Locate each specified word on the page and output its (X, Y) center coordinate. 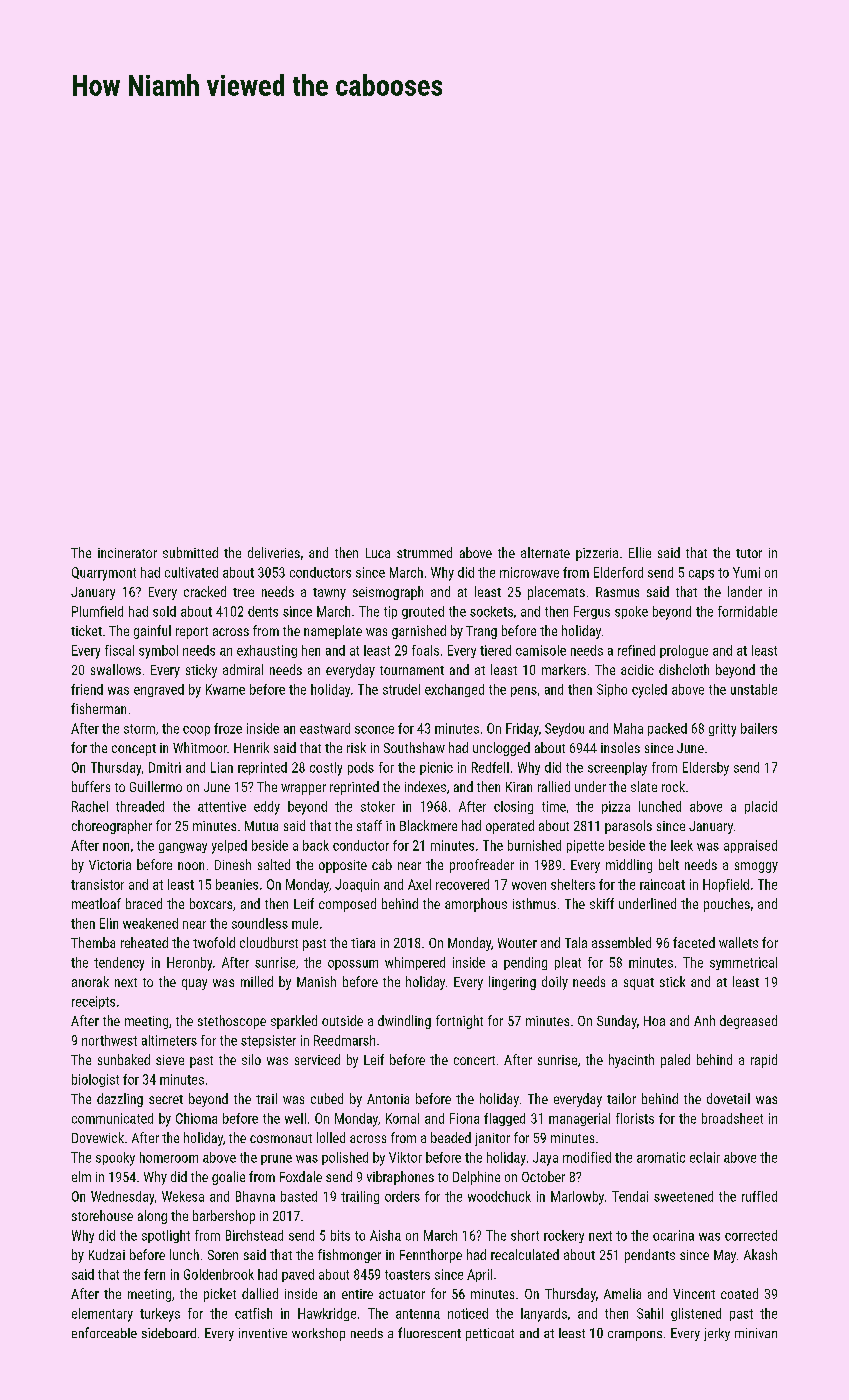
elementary (102, 1315)
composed (347, 905)
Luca (378, 553)
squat (639, 984)
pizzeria (597, 554)
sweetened (683, 1196)
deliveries (274, 552)
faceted (694, 942)
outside (342, 1020)
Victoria (110, 865)
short (525, 1235)
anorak (90, 981)
